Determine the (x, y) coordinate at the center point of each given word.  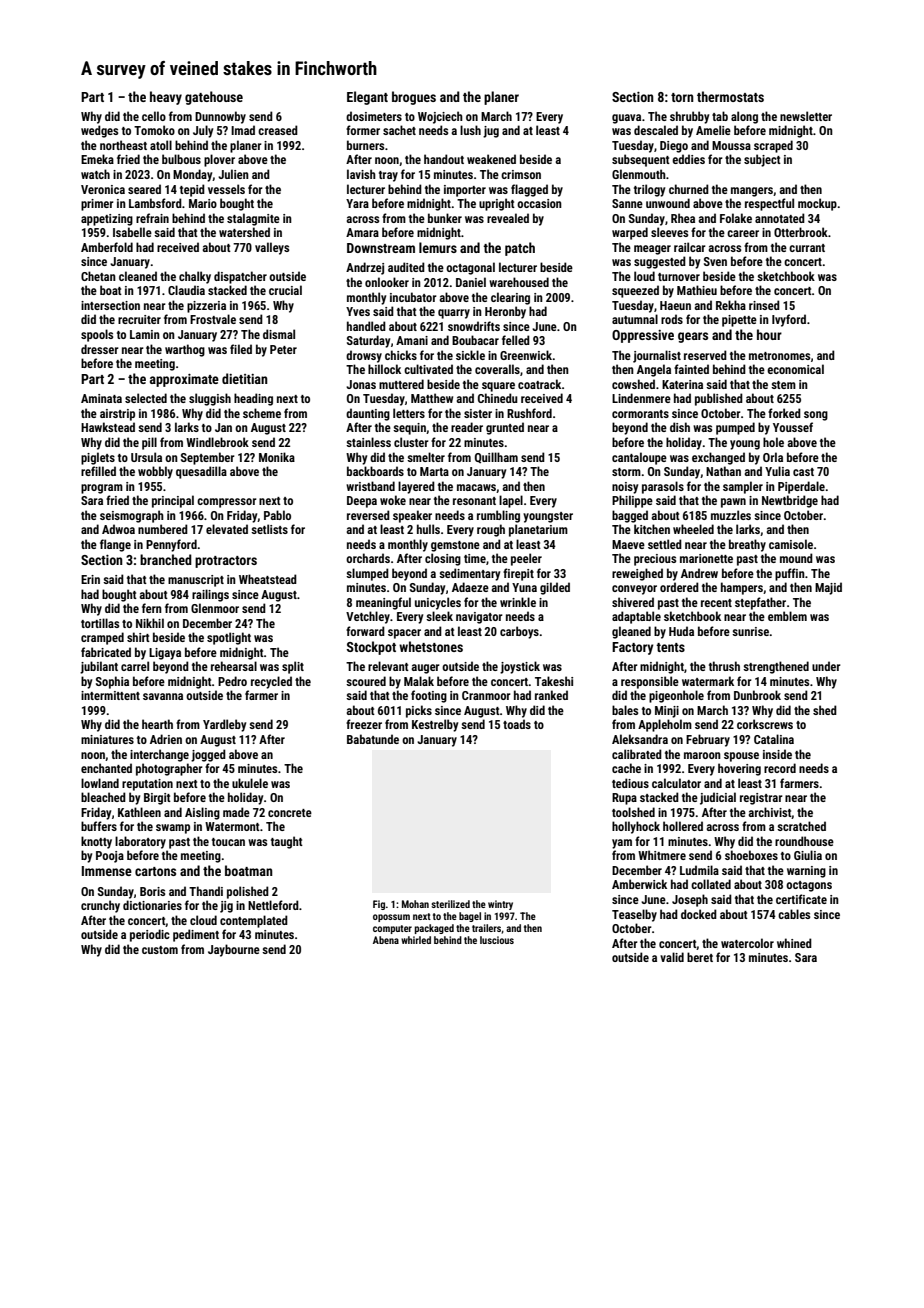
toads (517, 724)
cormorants (640, 414)
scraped (773, 146)
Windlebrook (217, 442)
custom (160, 950)
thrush (724, 666)
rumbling (498, 516)
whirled (416, 940)
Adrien (166, 739)
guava (626, 119)
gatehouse (214, 98)
